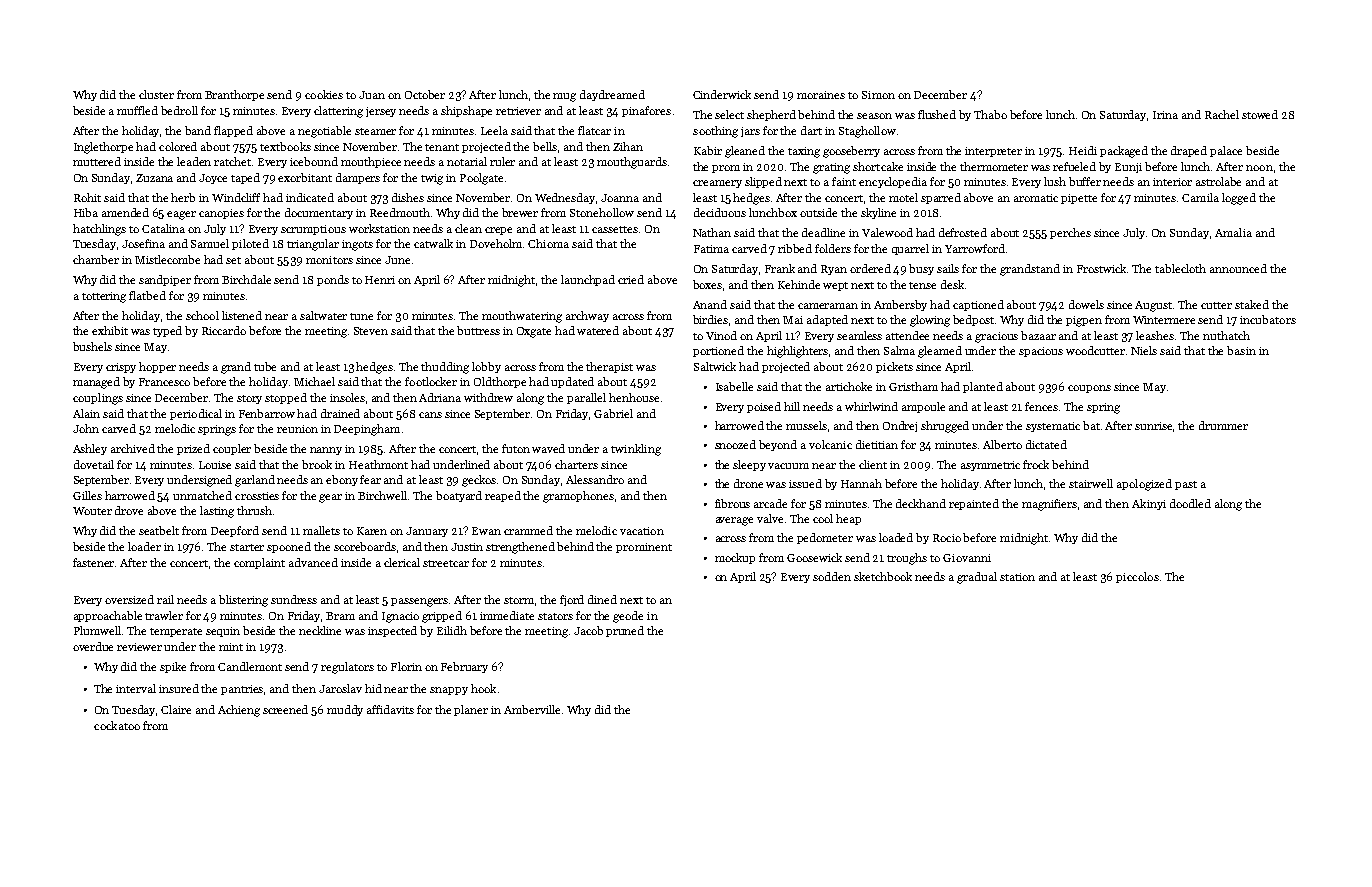  Describe the element at coordinates (532, 709) in the image. I see `Amberville` at that location.
